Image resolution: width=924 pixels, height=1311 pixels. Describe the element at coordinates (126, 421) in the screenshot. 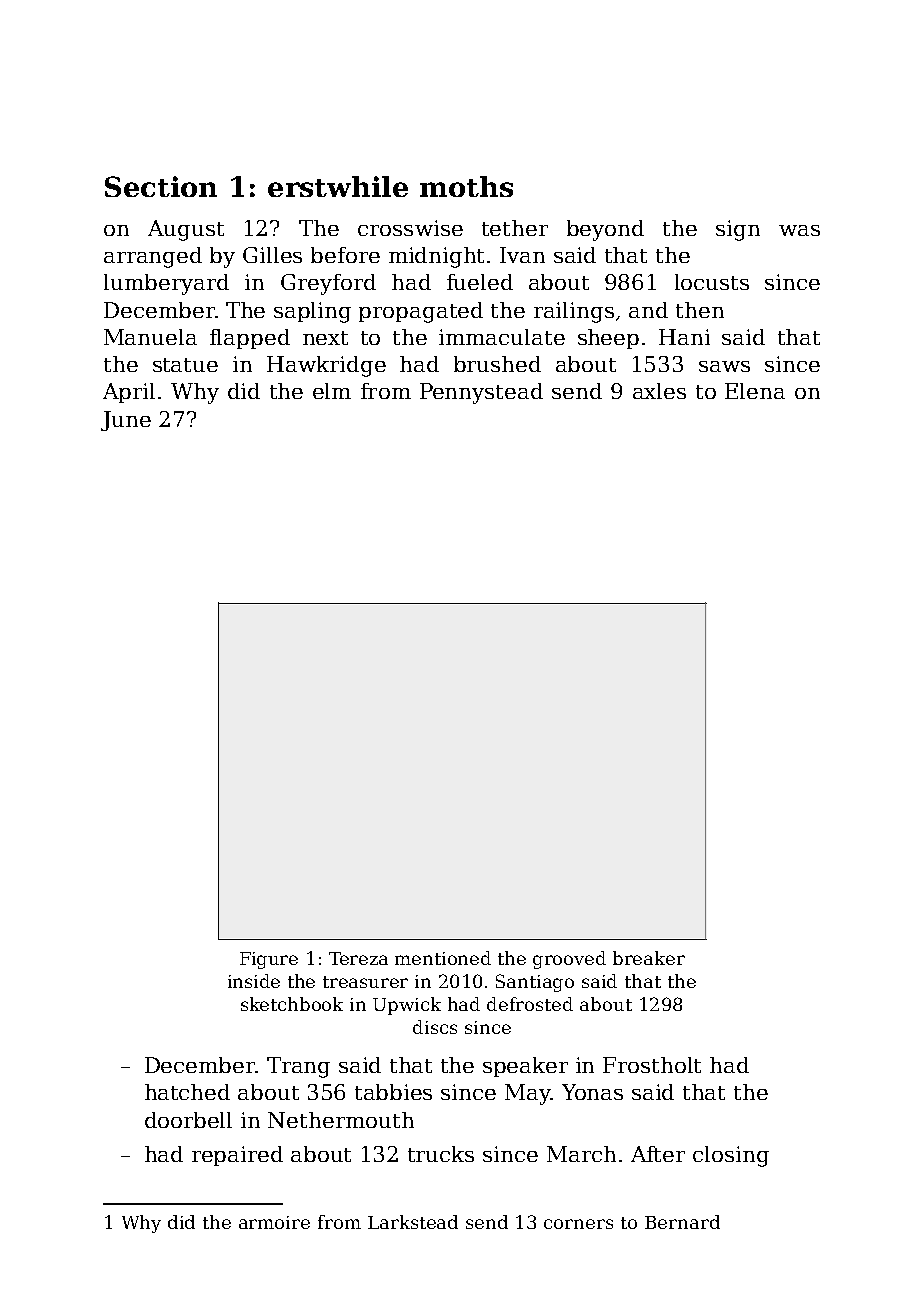

I see `June` at that location.
